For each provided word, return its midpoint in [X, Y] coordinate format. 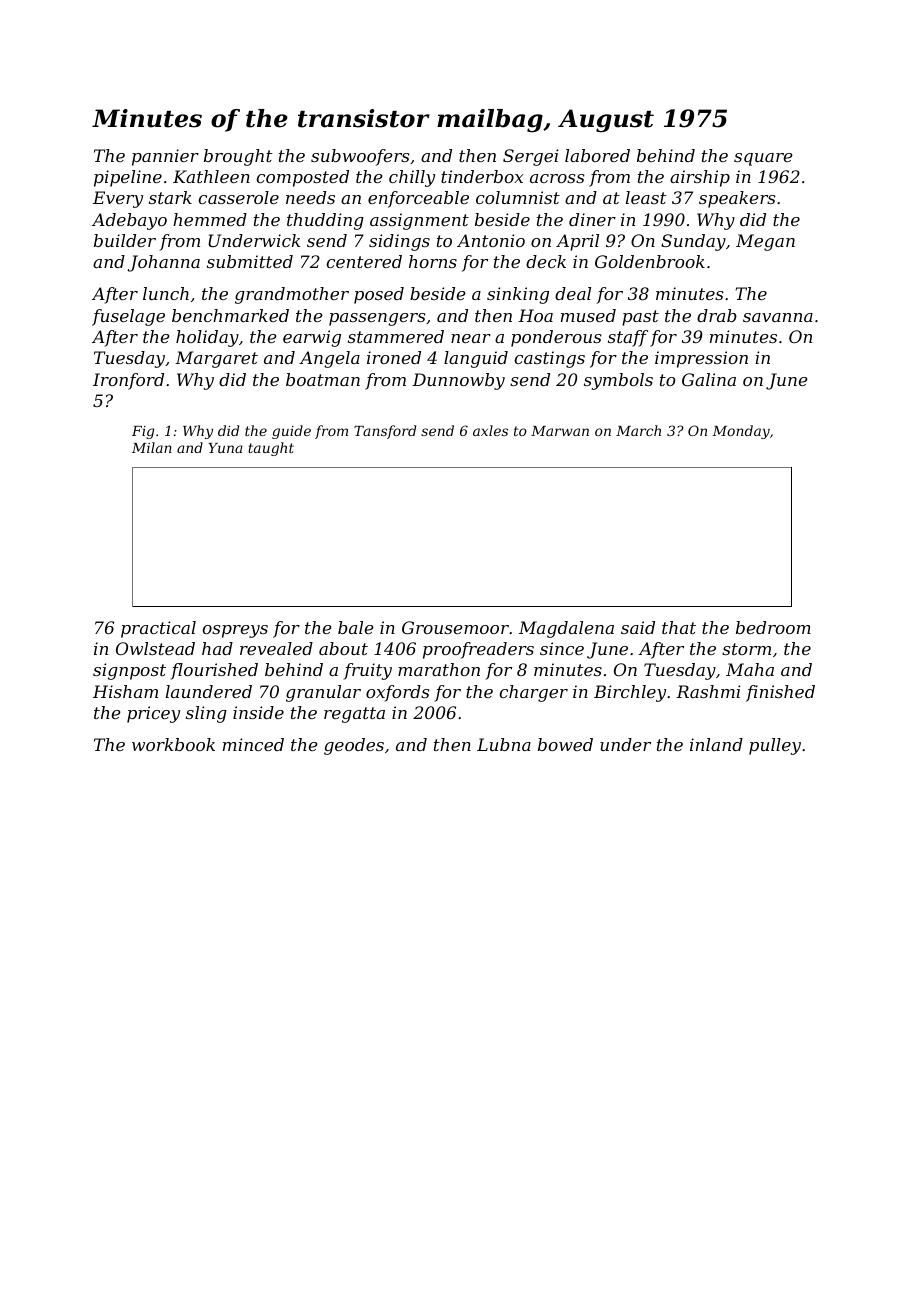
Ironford [128, 381]
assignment [419, 221]
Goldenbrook [650, 261]
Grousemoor [455, 627]
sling [206, 714]
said [638, 627]
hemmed [210, 219]
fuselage [128, 317]
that [679, 627]
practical [158, 629]
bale [356, 627]
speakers [737, 199]
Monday [741, 432]
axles [490, 430]
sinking [518, 295]
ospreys [235, 631]
